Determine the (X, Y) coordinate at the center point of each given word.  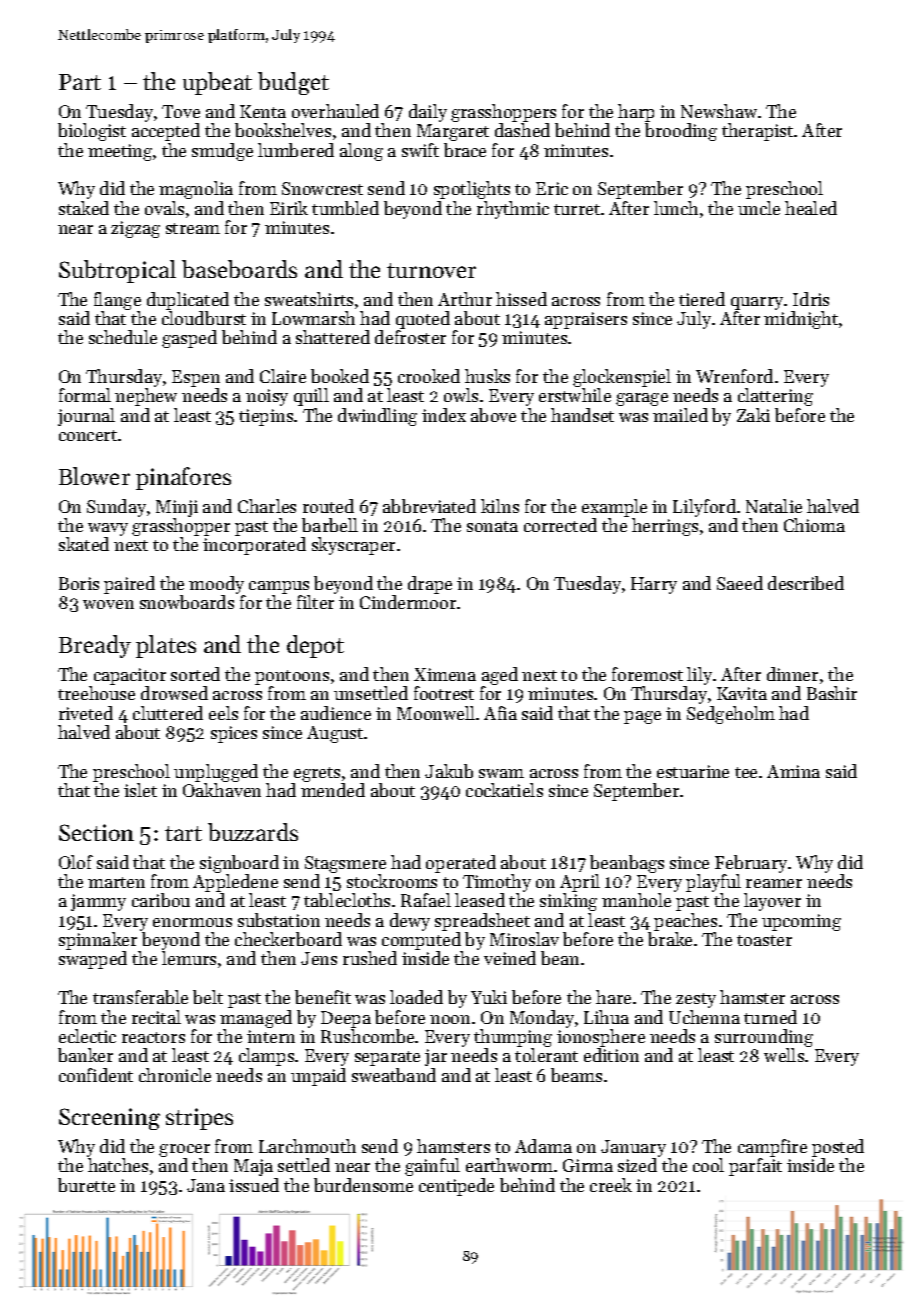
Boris (79, 583)
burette (86, 1185)
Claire (283, 376)
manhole (636, 900)
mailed (680, 415)
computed (421, 941)
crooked (429, 376)
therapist (757, 132)
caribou (161, 900)
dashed (522, 130)
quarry (757, 303)
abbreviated (429, 506)
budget (293, 83)
